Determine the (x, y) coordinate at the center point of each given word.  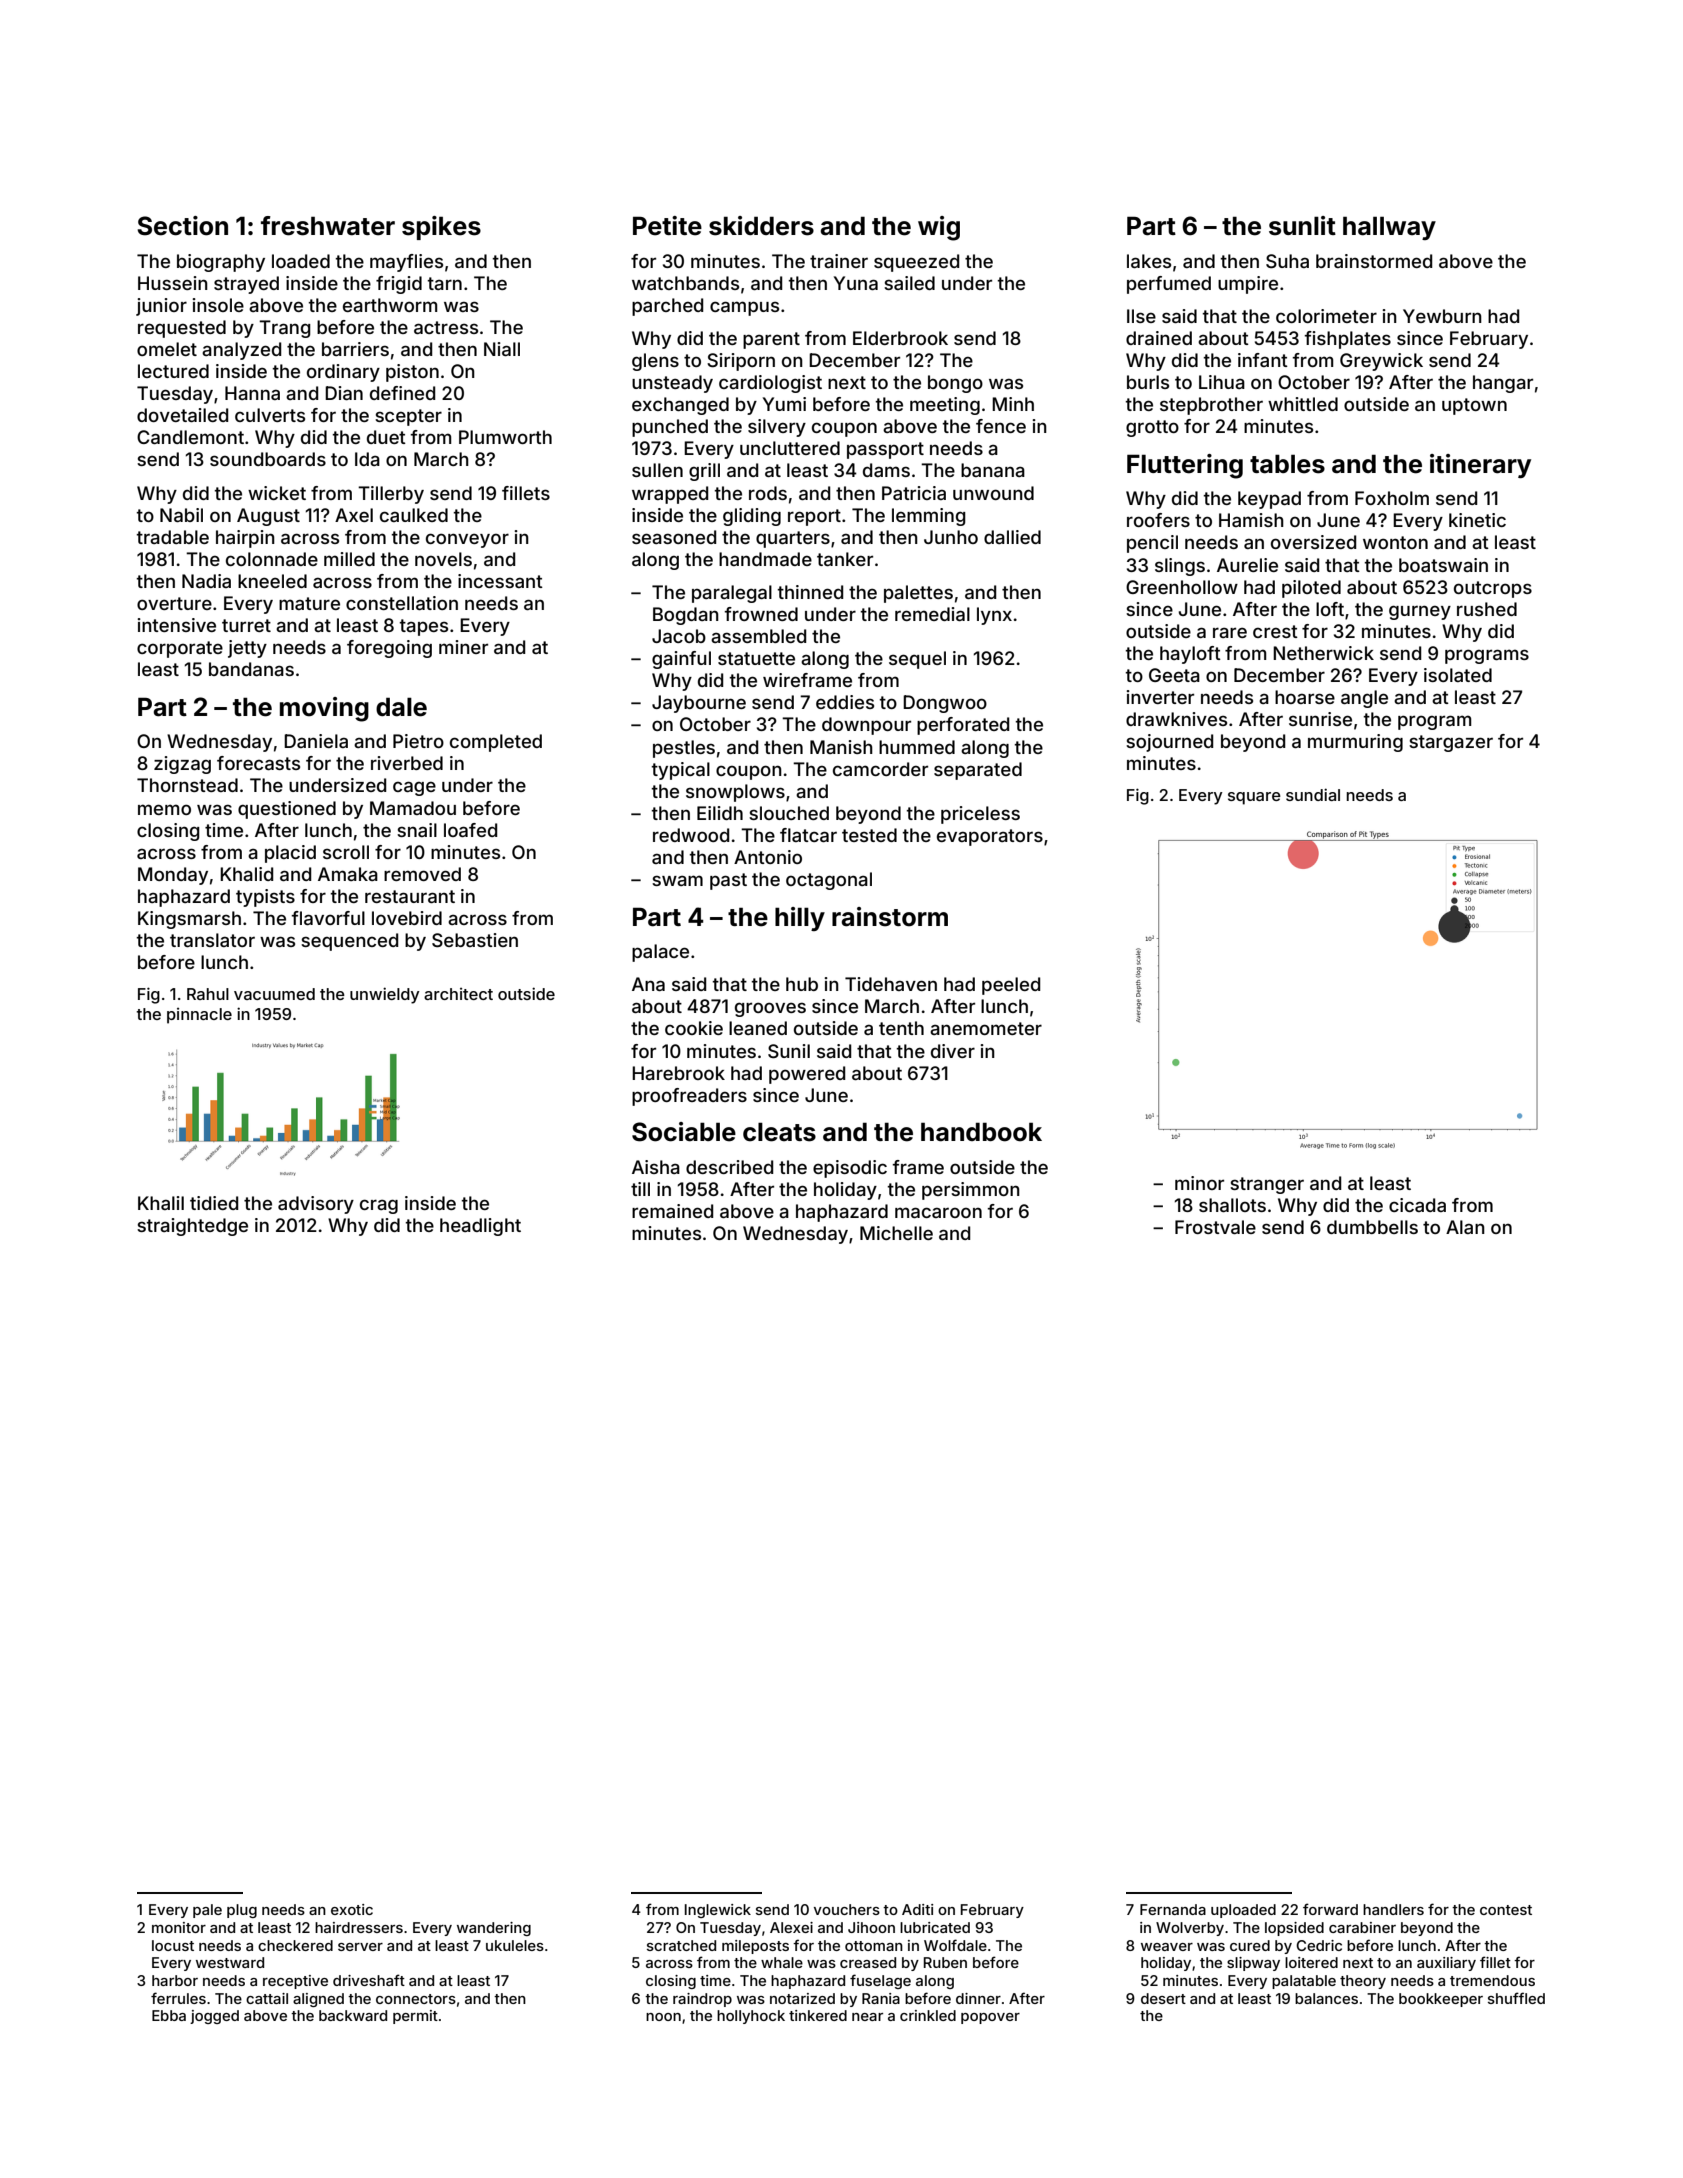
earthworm (390, 305)
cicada (1417, 1205)
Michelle (896, 1233)
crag (379, 1206)
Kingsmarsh (189, 920)
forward (1330, 1909)
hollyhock (751, 2017)
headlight (480, 1227)
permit (415, 2017)
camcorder (880, 769)
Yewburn (1442, 316)
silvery (777, 428)
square (1254, 798)
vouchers (847, 1909)
